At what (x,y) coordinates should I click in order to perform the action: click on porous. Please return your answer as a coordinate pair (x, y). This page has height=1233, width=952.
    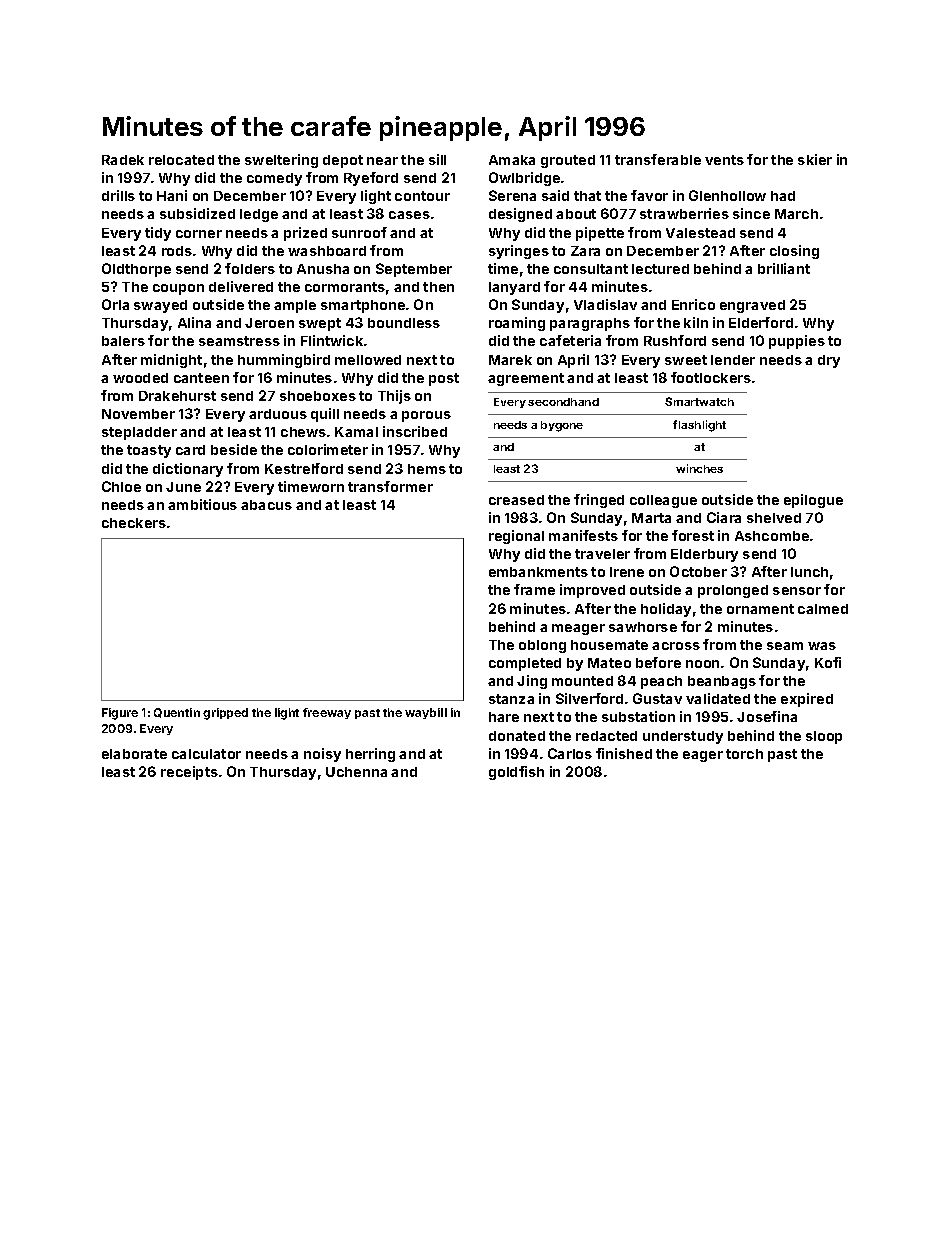
    Looking at the image, I should click on (426, 416).
